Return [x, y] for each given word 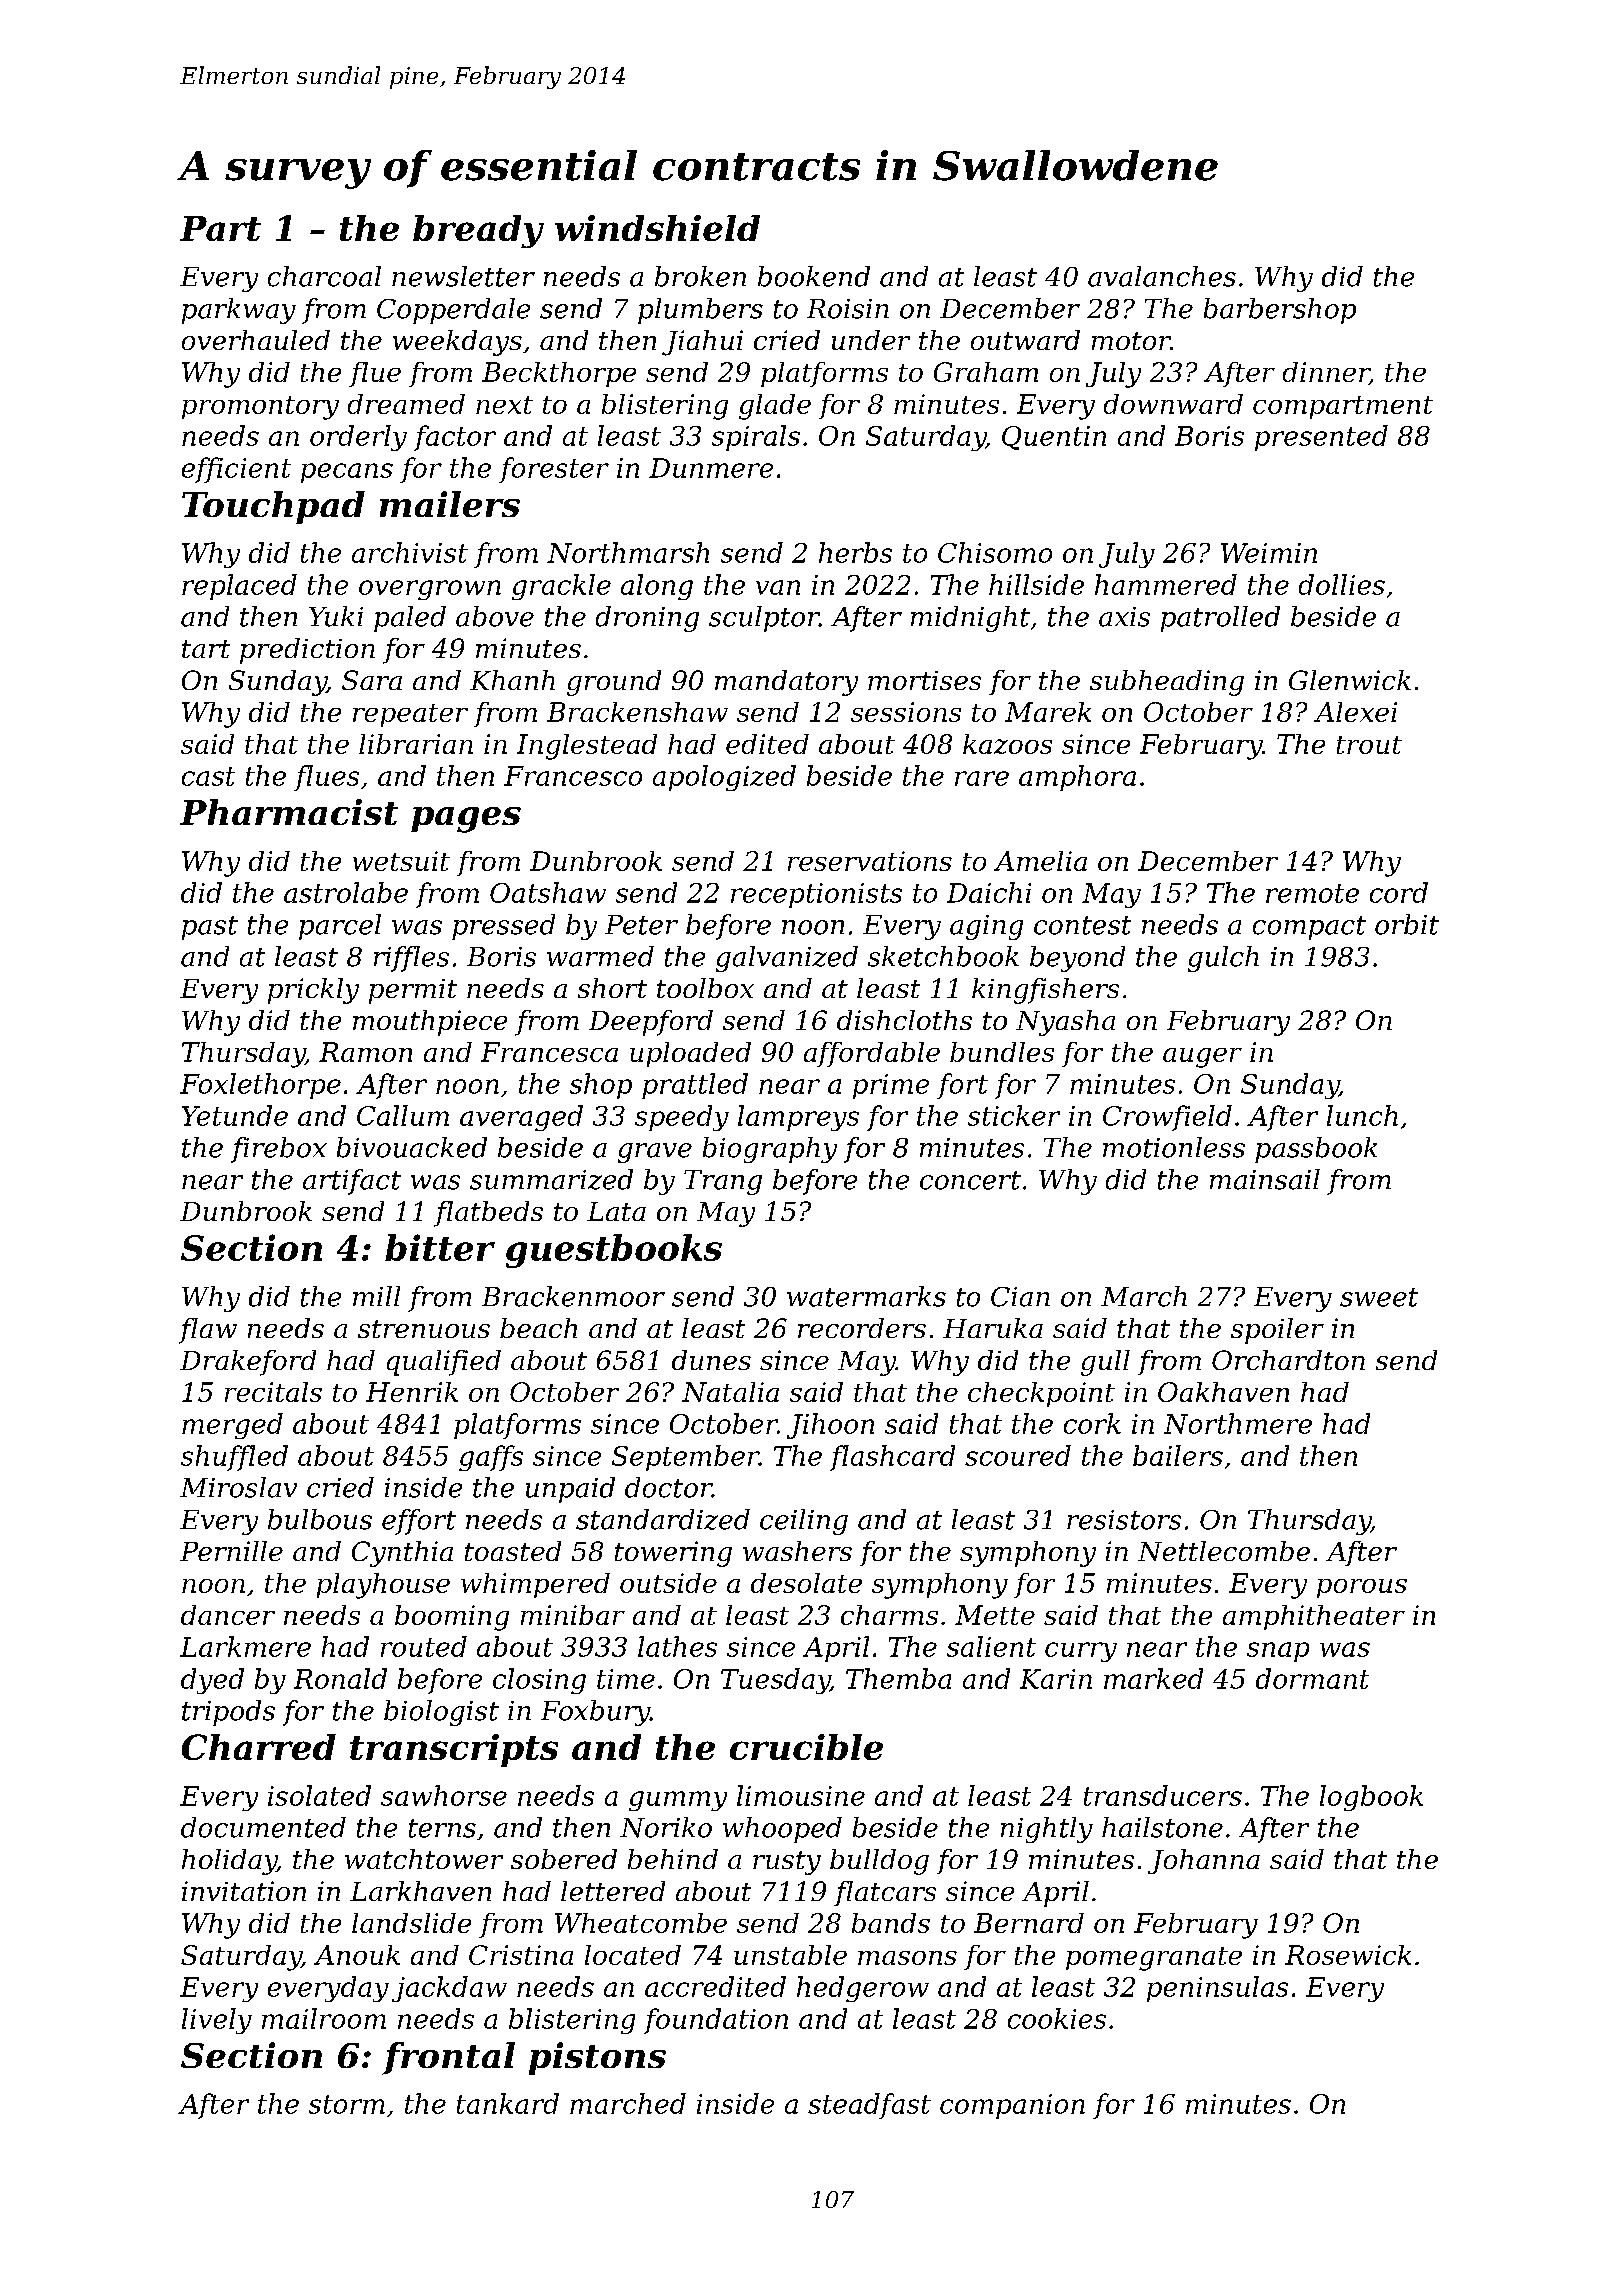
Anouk [357, 1955]
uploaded [690, 1054]
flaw [208, 1331]
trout [1369, 745]
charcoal [324, 276]
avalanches [1162, 276]
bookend [814, 276]
